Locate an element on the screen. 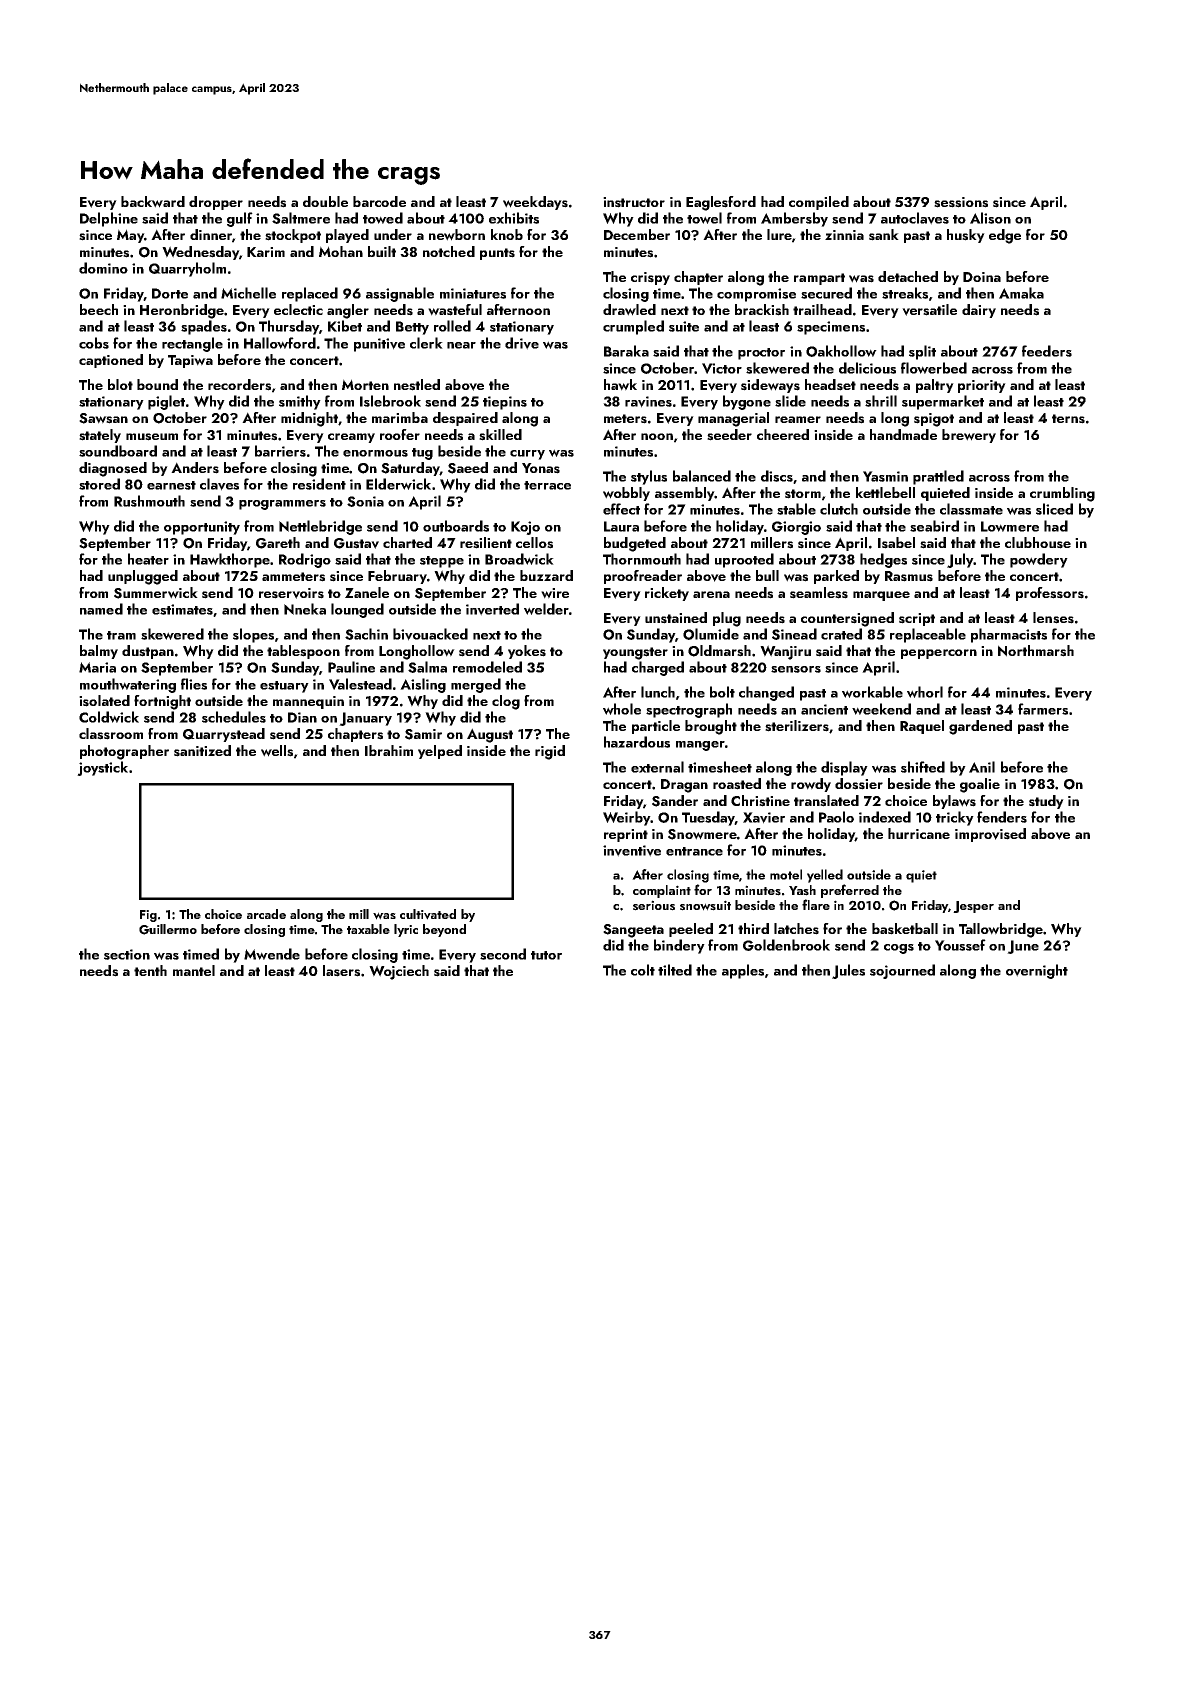 This screenshot has height=1705, width=1177. sojourned is located at coordinates (902, 971).
